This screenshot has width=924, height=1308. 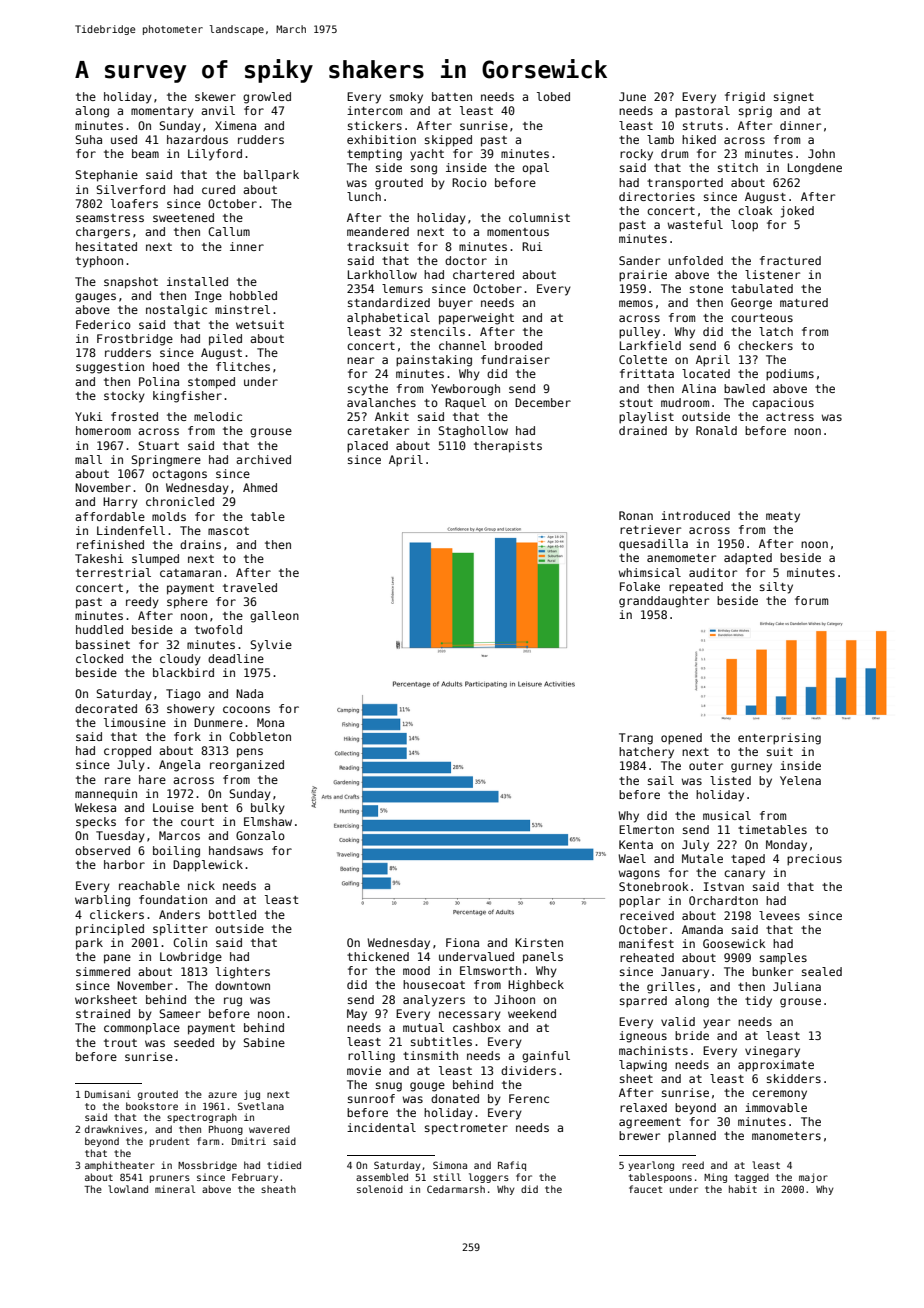 I want to click on reheated, so click(x=647, y=957).
